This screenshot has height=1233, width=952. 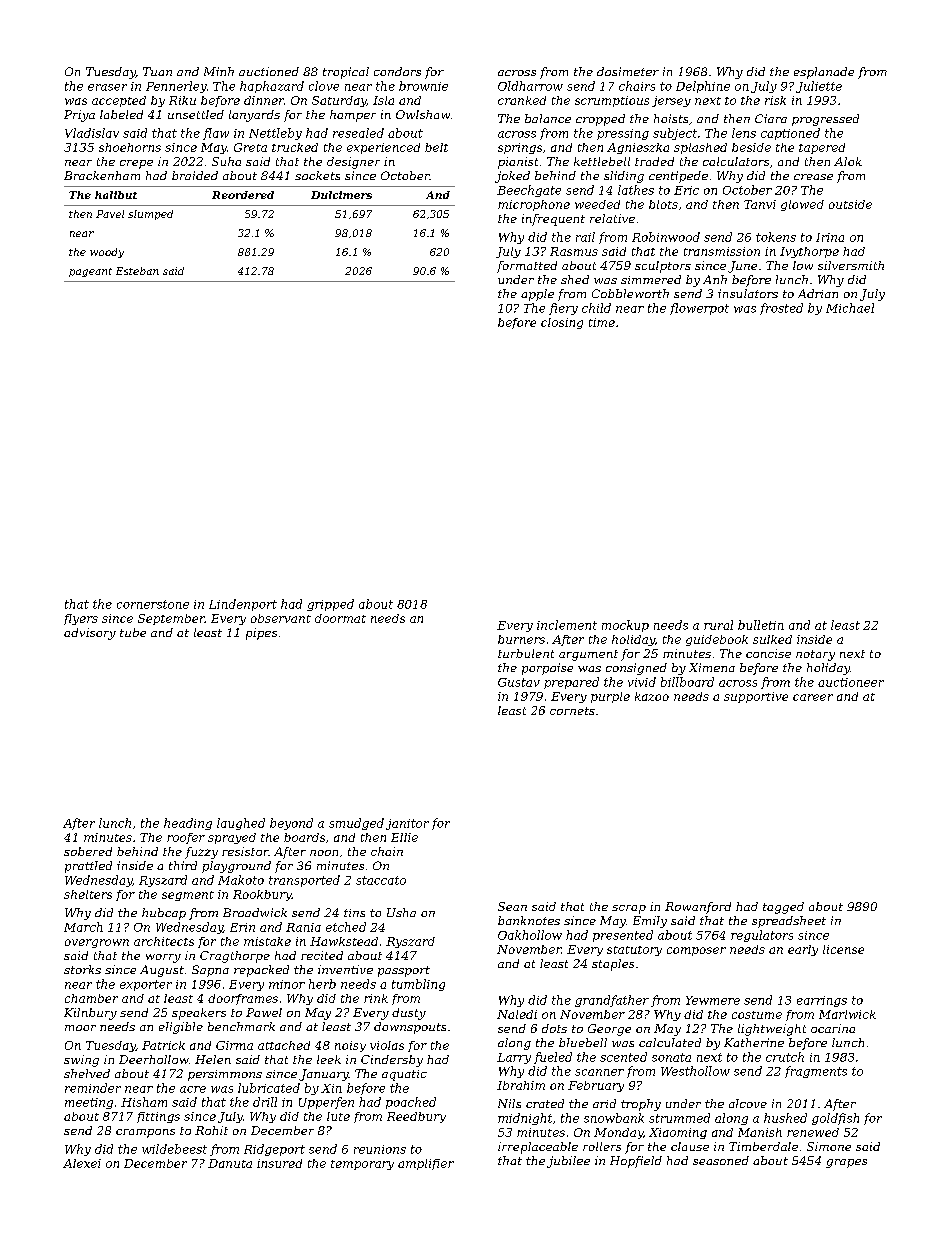 What do you see at coordinates (195, 175) in the screenshot?
I see `braided` at bounding box center [195, 175].
